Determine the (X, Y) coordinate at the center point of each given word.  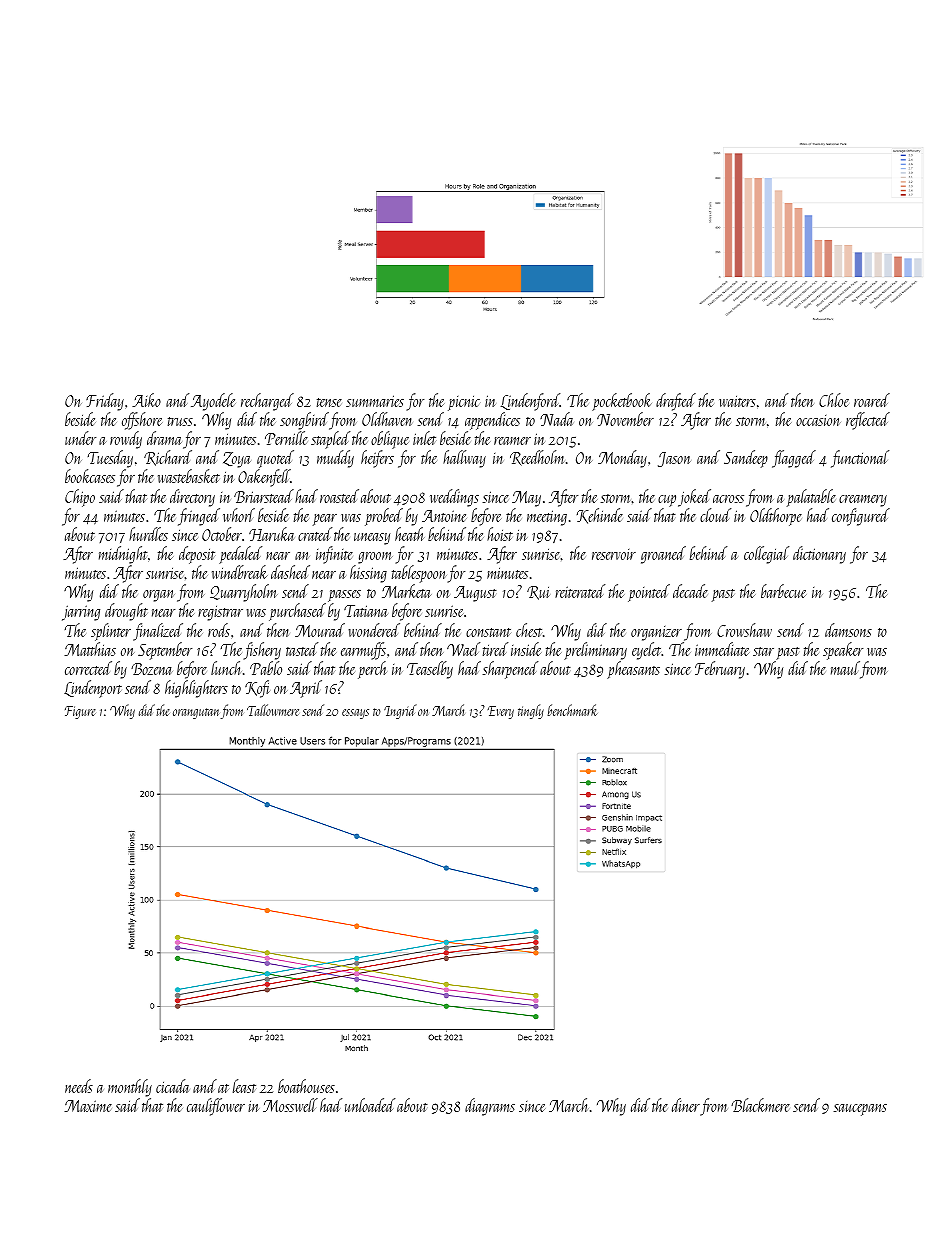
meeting (547, 518)
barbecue (783, 591)
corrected (88, 668)
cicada (172, 1086)
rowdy (126, 440)
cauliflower (216, 1107)
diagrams (490, 1107)
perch (372, 670)
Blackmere (760, 1105)
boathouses (306, 1086)
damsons (848, 630)
